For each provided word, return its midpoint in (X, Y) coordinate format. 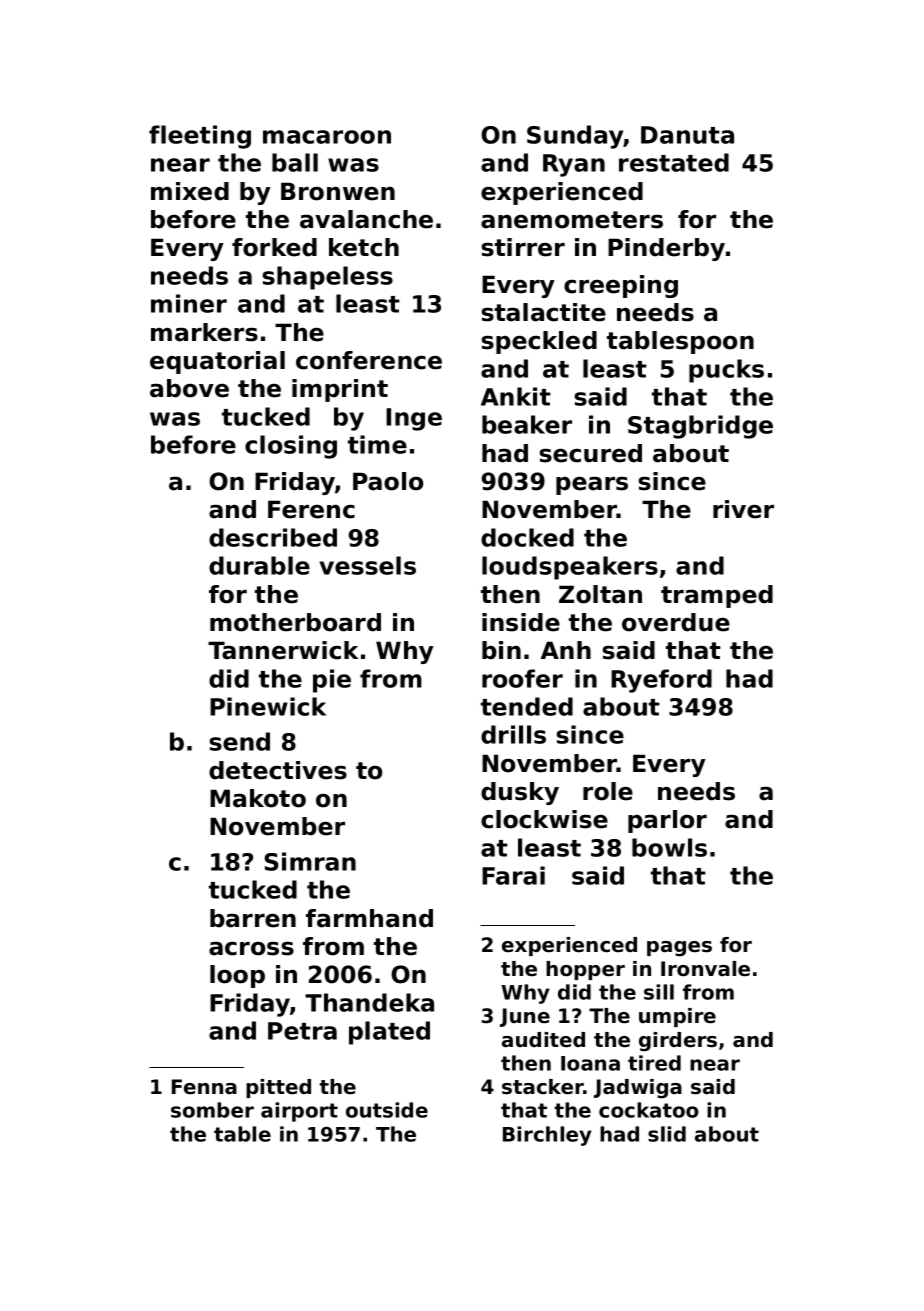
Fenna (204, 1087)
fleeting (200, 137)
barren (253, 918)
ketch (364, 247)
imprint (340, 390)
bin (501, 650)
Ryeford (661, 681)
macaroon (327, 137)
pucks (726, 371)
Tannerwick (283, 650)
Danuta (687, 135)
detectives (278, 770)
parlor (667, 821)
